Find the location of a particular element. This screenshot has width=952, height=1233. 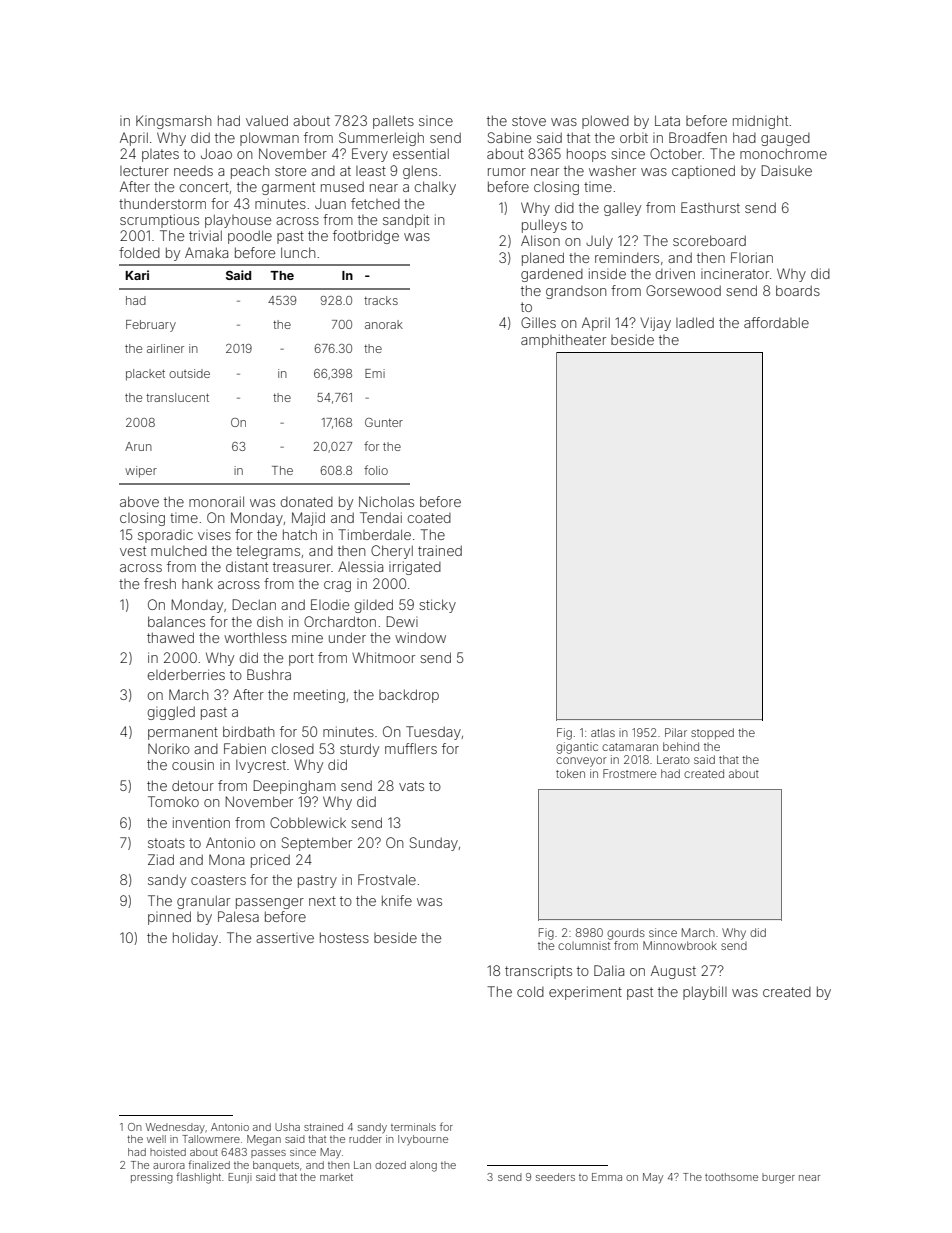

stopped is located at coordinates (712, 733).
